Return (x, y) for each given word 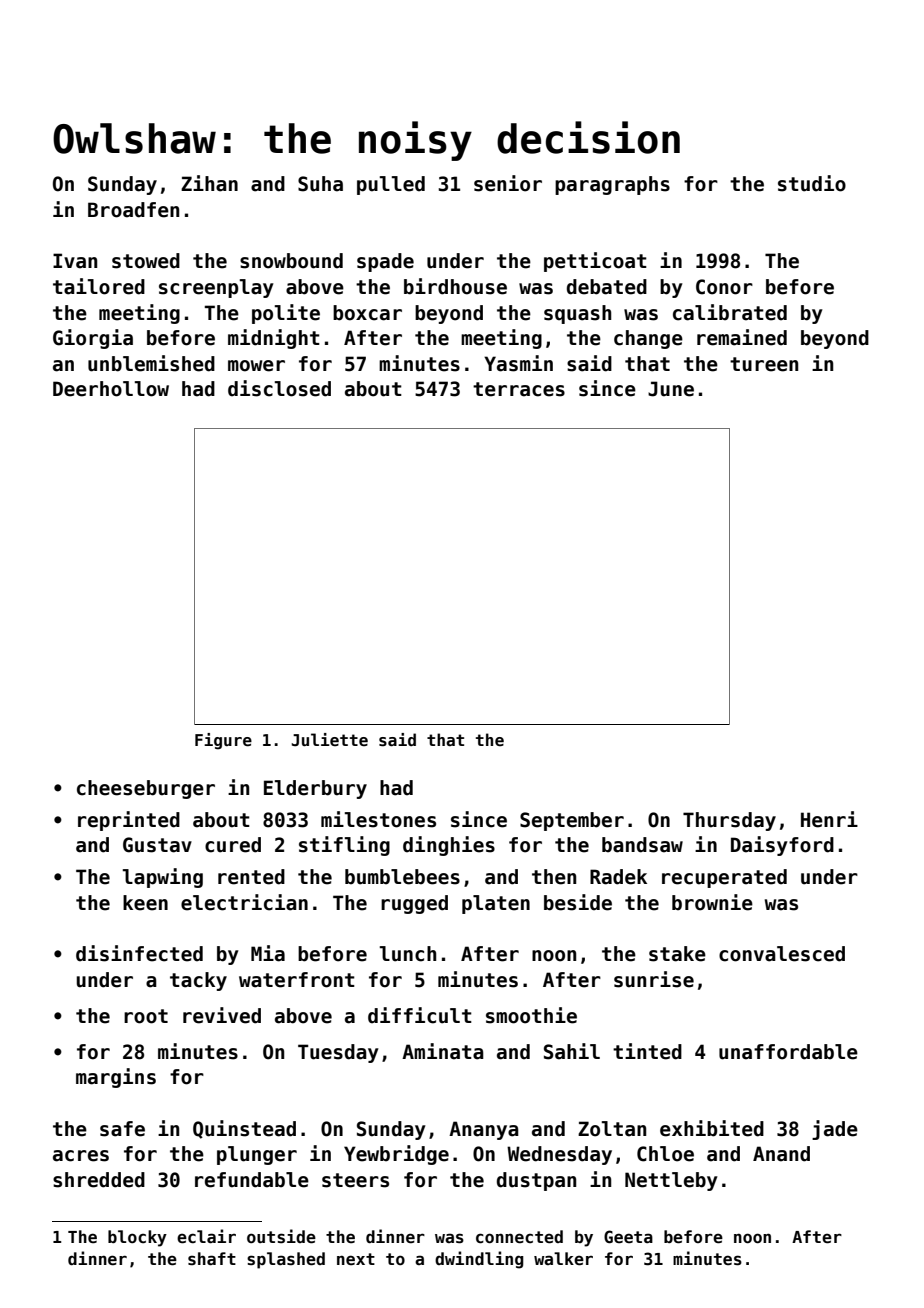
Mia (268, 953)
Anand (781, 1154)
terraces (519, 389)
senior (508, 183)
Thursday (729, 821)
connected (519, 1237)
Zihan (209, 183)
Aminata (443, 1051)
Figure (223, 741)
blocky (137, 1238)
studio (812, 183)
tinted (647, 1051)
